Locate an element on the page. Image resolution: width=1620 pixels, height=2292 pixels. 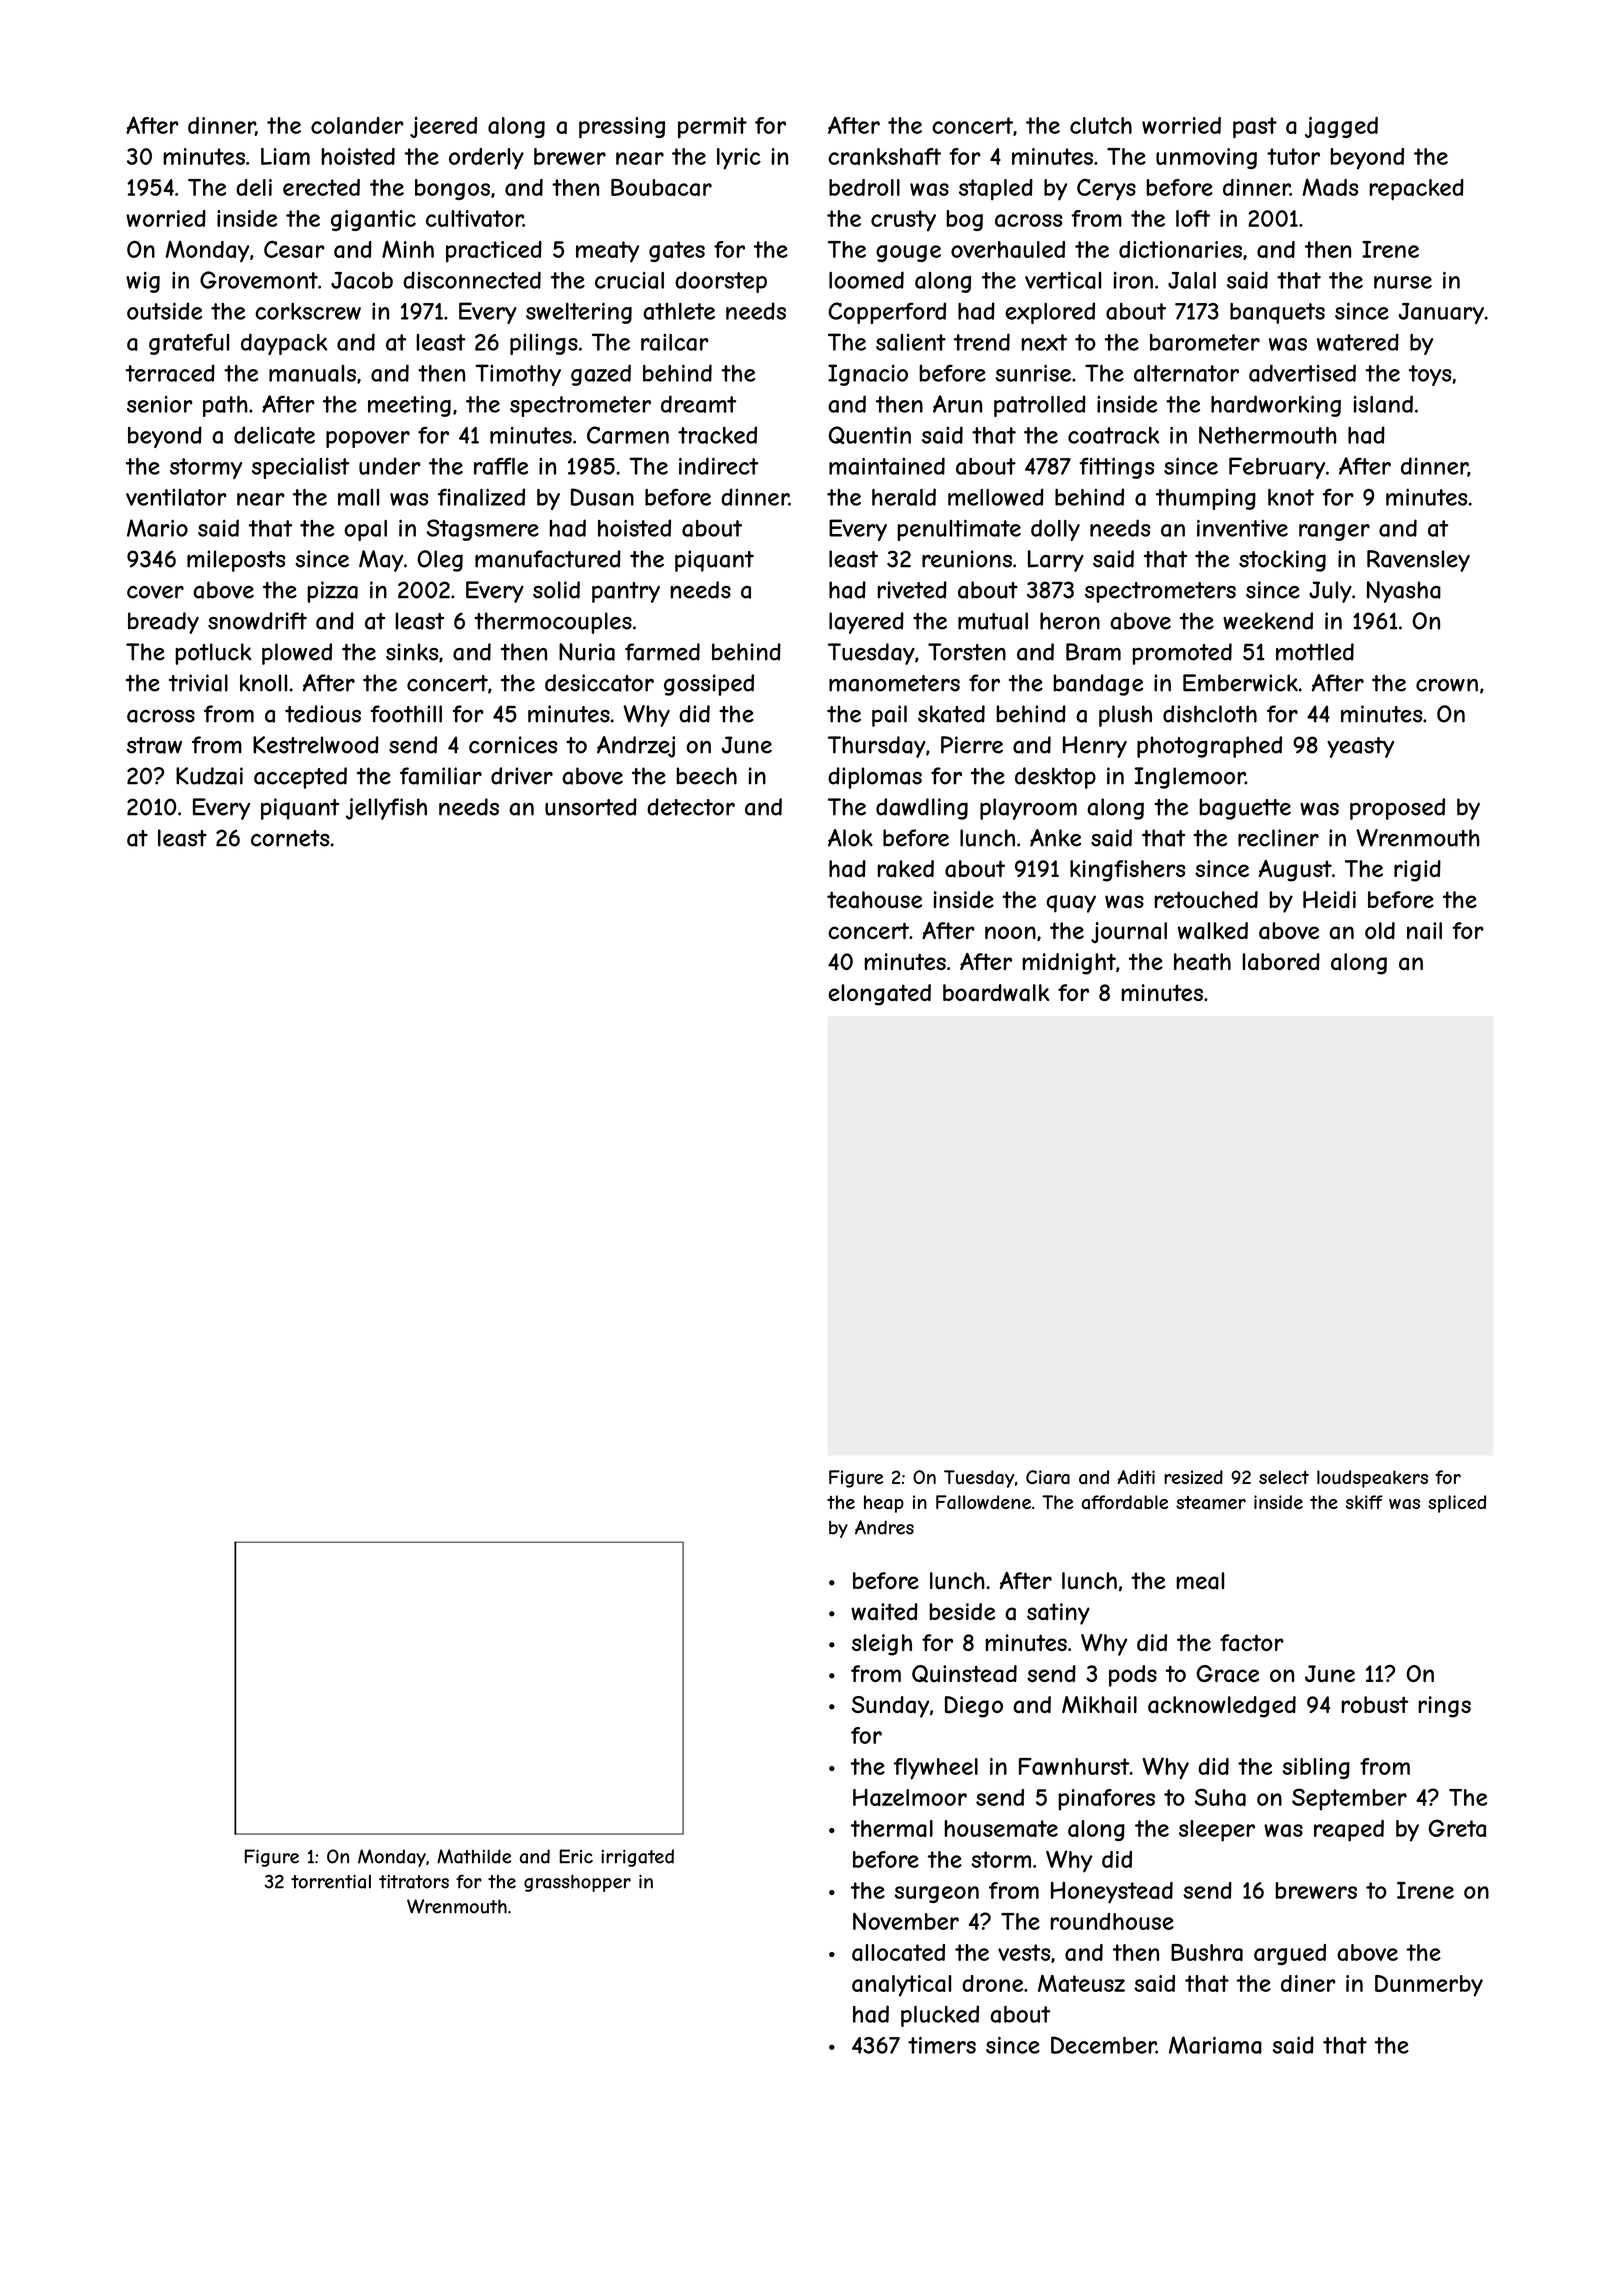
heap is located at coordinates (884, 1504).
